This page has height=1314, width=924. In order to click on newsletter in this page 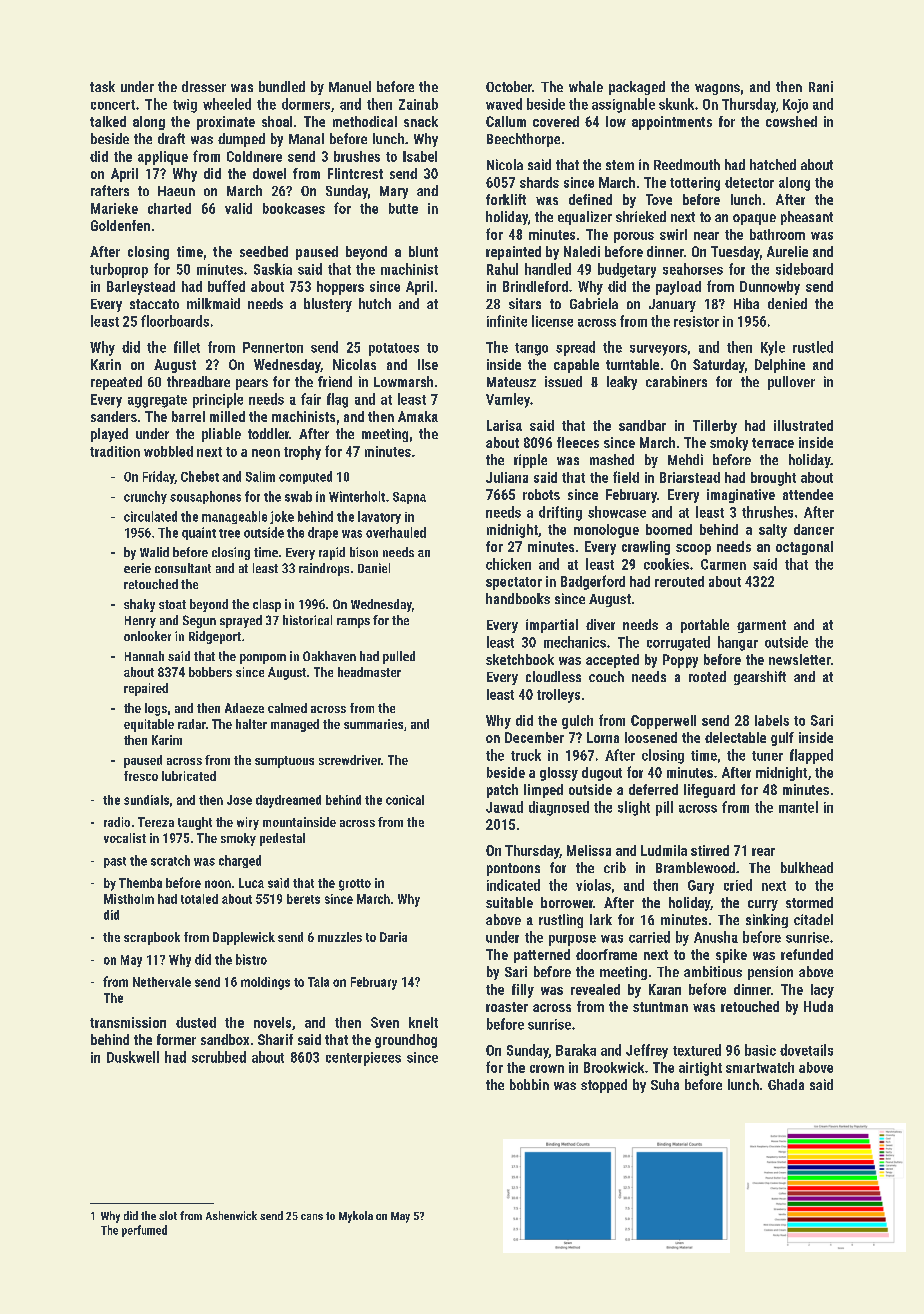, I will do `click(800, 659)`.
